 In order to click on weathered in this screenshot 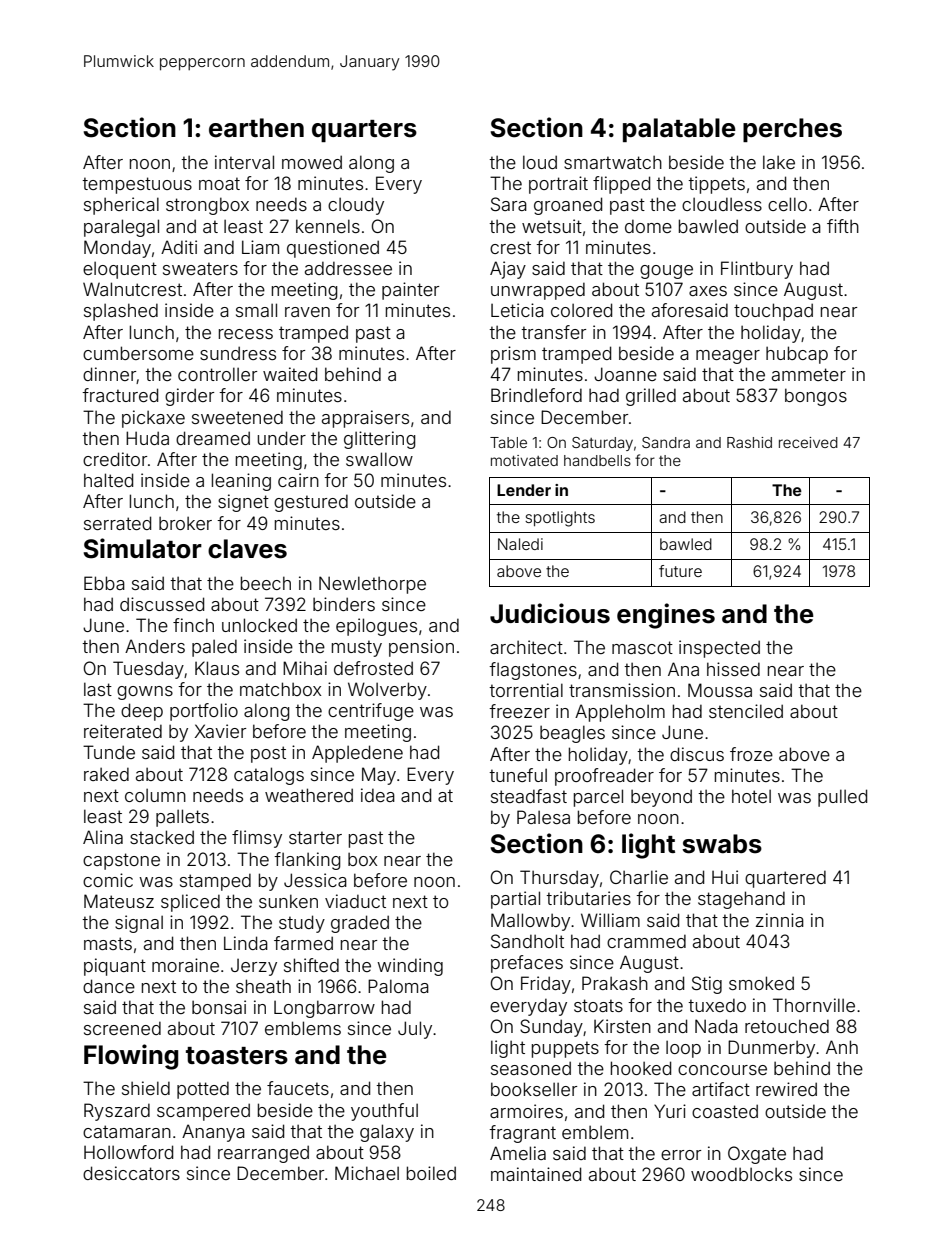, I will do `click(309, 795)`.
